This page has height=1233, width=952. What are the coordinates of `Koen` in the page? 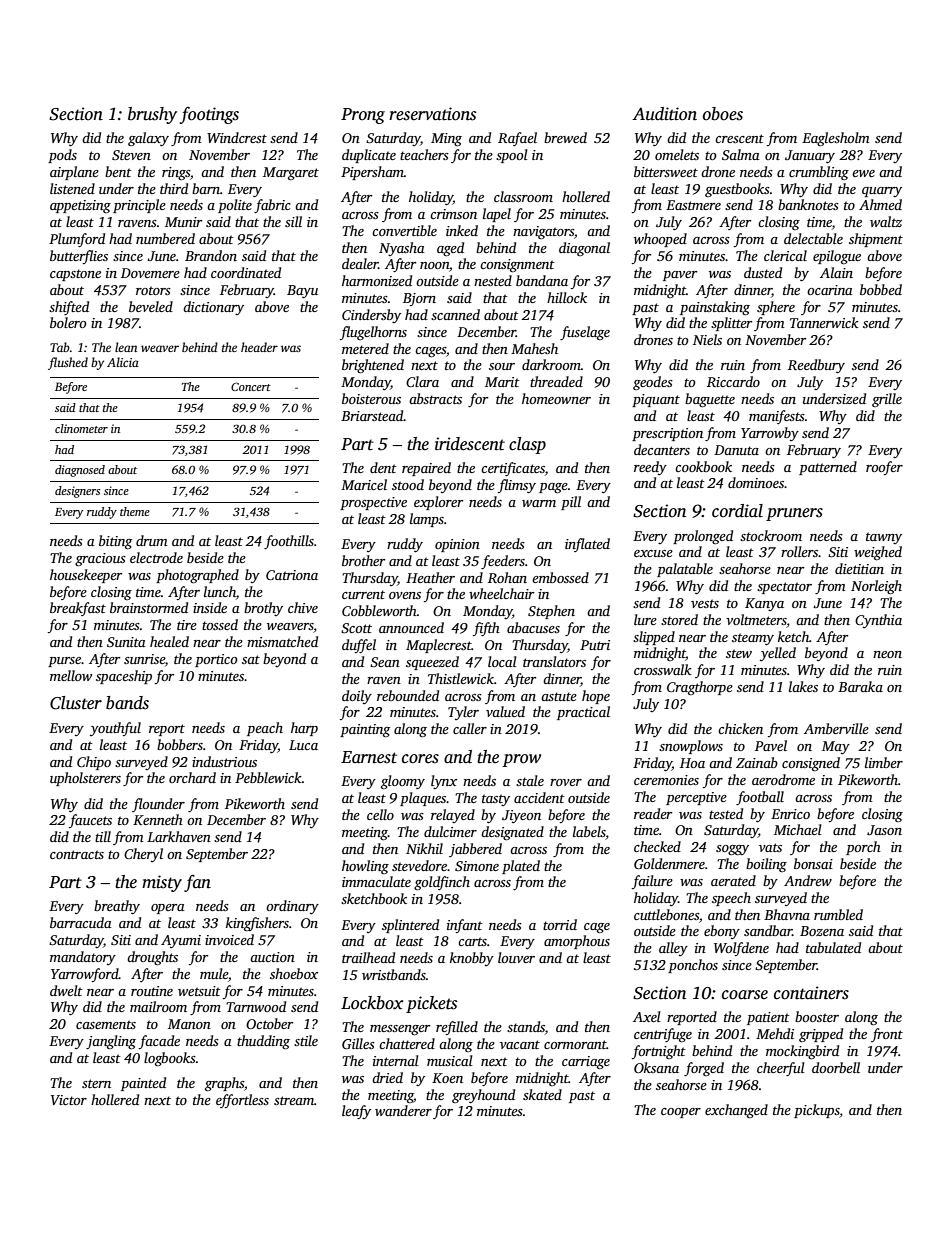 It's located at (447, 1078).
